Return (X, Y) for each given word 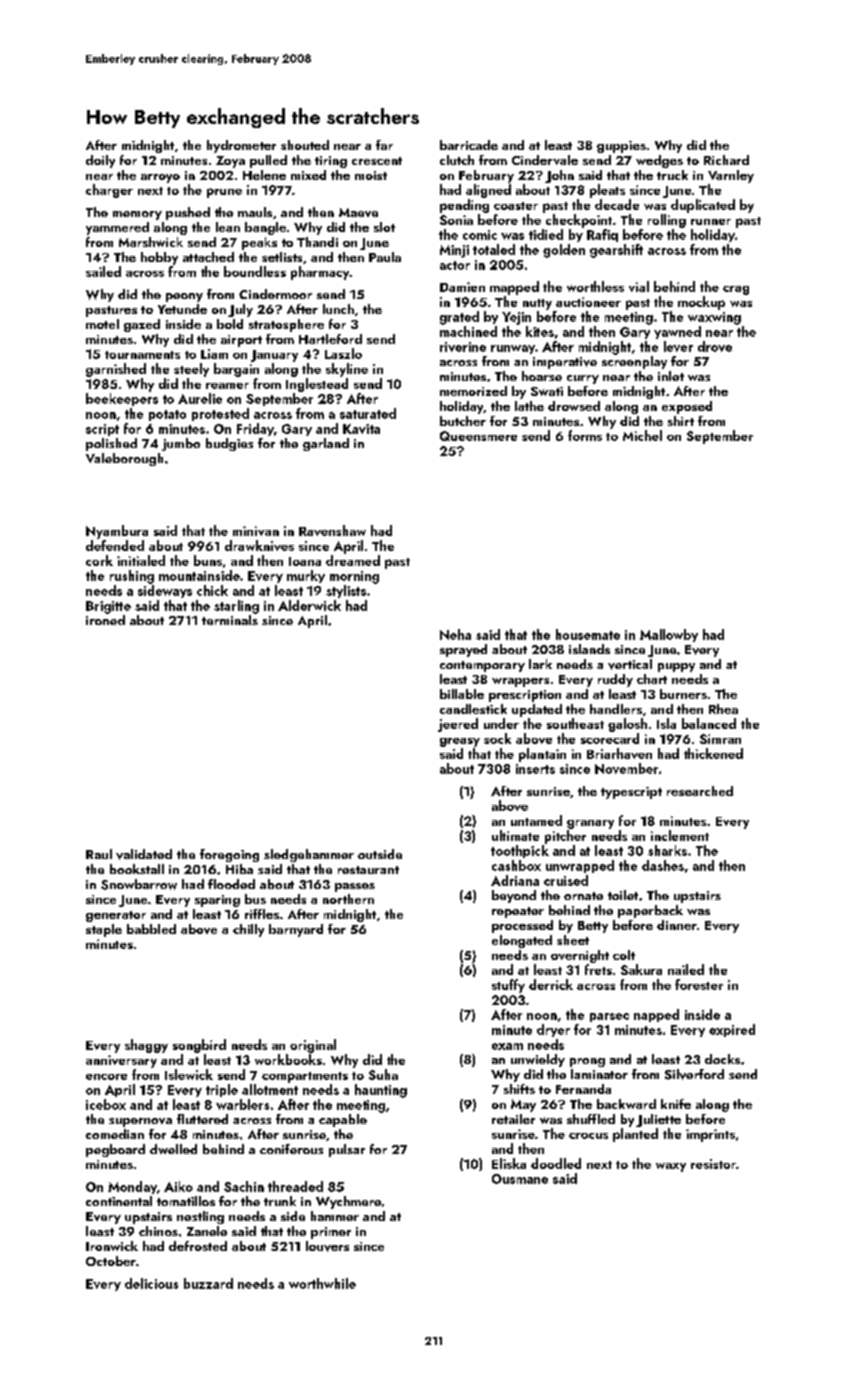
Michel (642, 435)
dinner (677, 925)
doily (100, 161)
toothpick (520, 851)
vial (639, 286)
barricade (469, 145)
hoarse (542, 376)
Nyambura (117, 532)
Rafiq (602, 235)
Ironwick (112, 1246)
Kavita (361, 429)
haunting (381, 1091)
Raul (99, 854)
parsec (609, 1017)
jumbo (181, 444)
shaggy (146, 1046)
